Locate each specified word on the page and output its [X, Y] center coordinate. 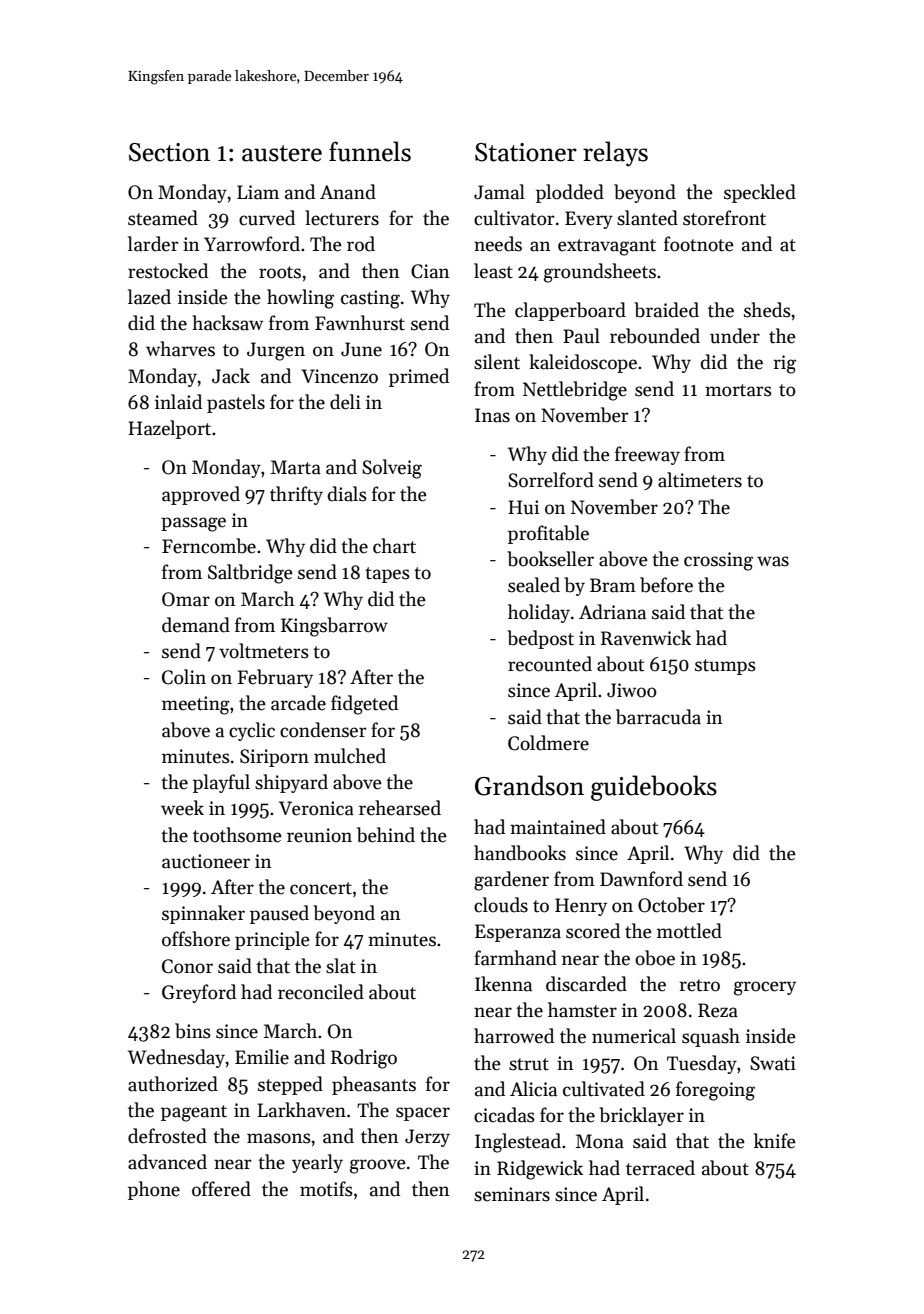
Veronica [316, 808]
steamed [163, 218]
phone [154, 1190]
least [493, 271]
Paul [581, 336]
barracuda [658, 717]
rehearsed [400, 808]
